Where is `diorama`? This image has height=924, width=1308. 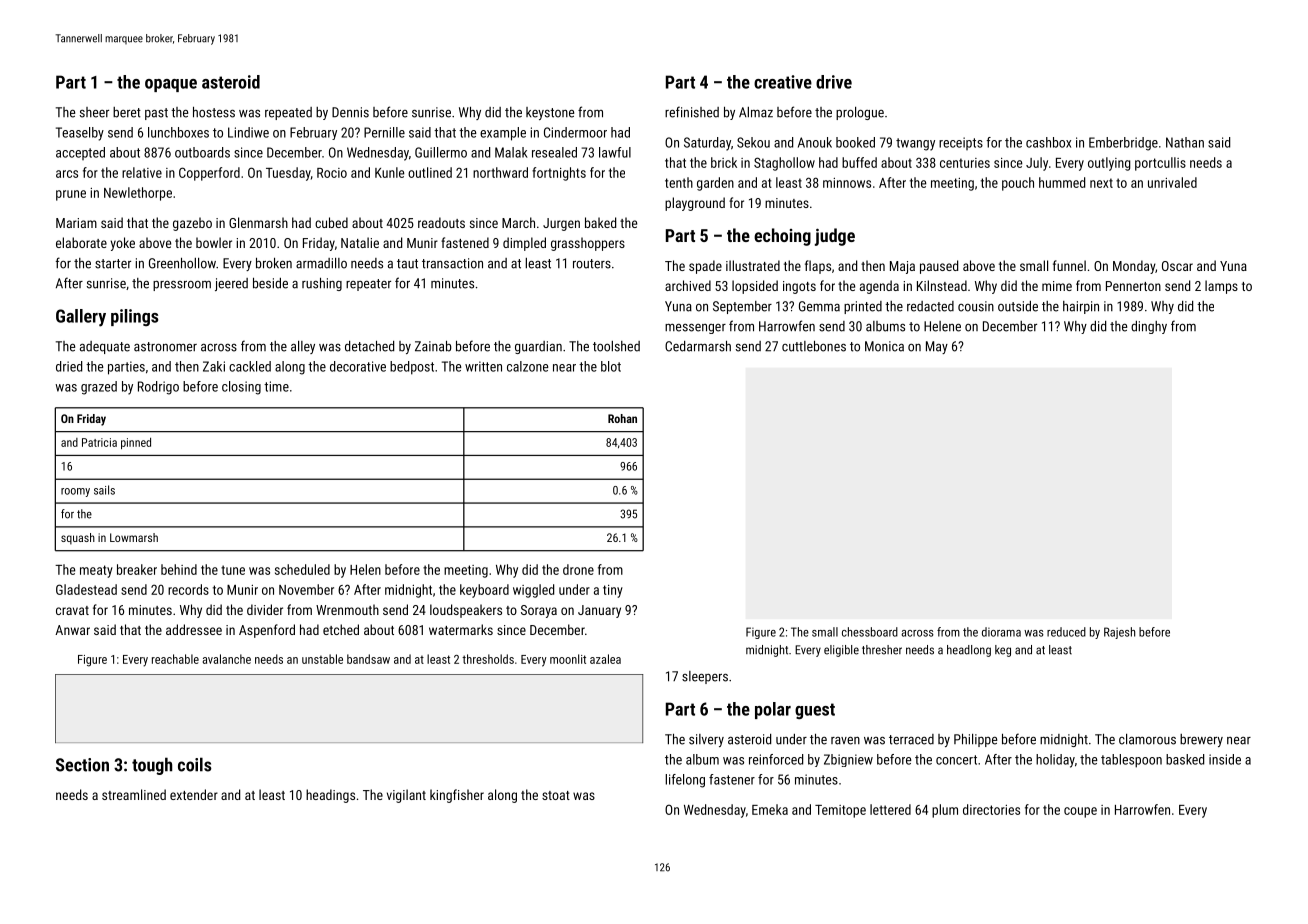 diorama is located at coordinates (1001, 632).
